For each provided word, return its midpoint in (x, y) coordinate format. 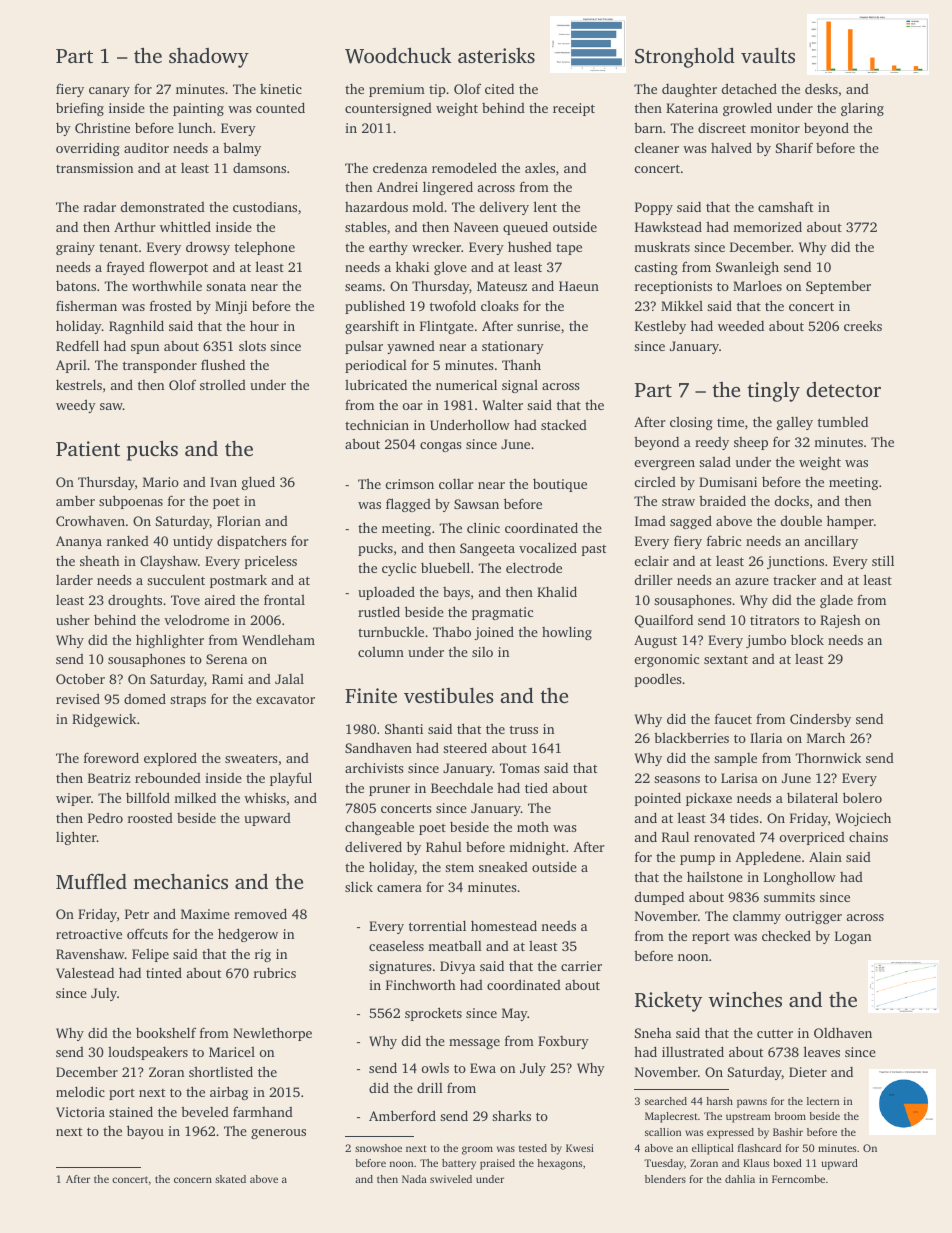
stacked (564, 425)
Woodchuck (398, 55)
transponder (160, 366)
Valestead (85, 972)
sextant (726, 659)
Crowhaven (90, 520)
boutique (560, 485)
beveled (205, 1111)
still (883, 560)
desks (821, 89)
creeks (863, 325)
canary (109, 92)
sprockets (433, 1014)
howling (567, 633)
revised (78, 698)
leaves (822, 1051)
